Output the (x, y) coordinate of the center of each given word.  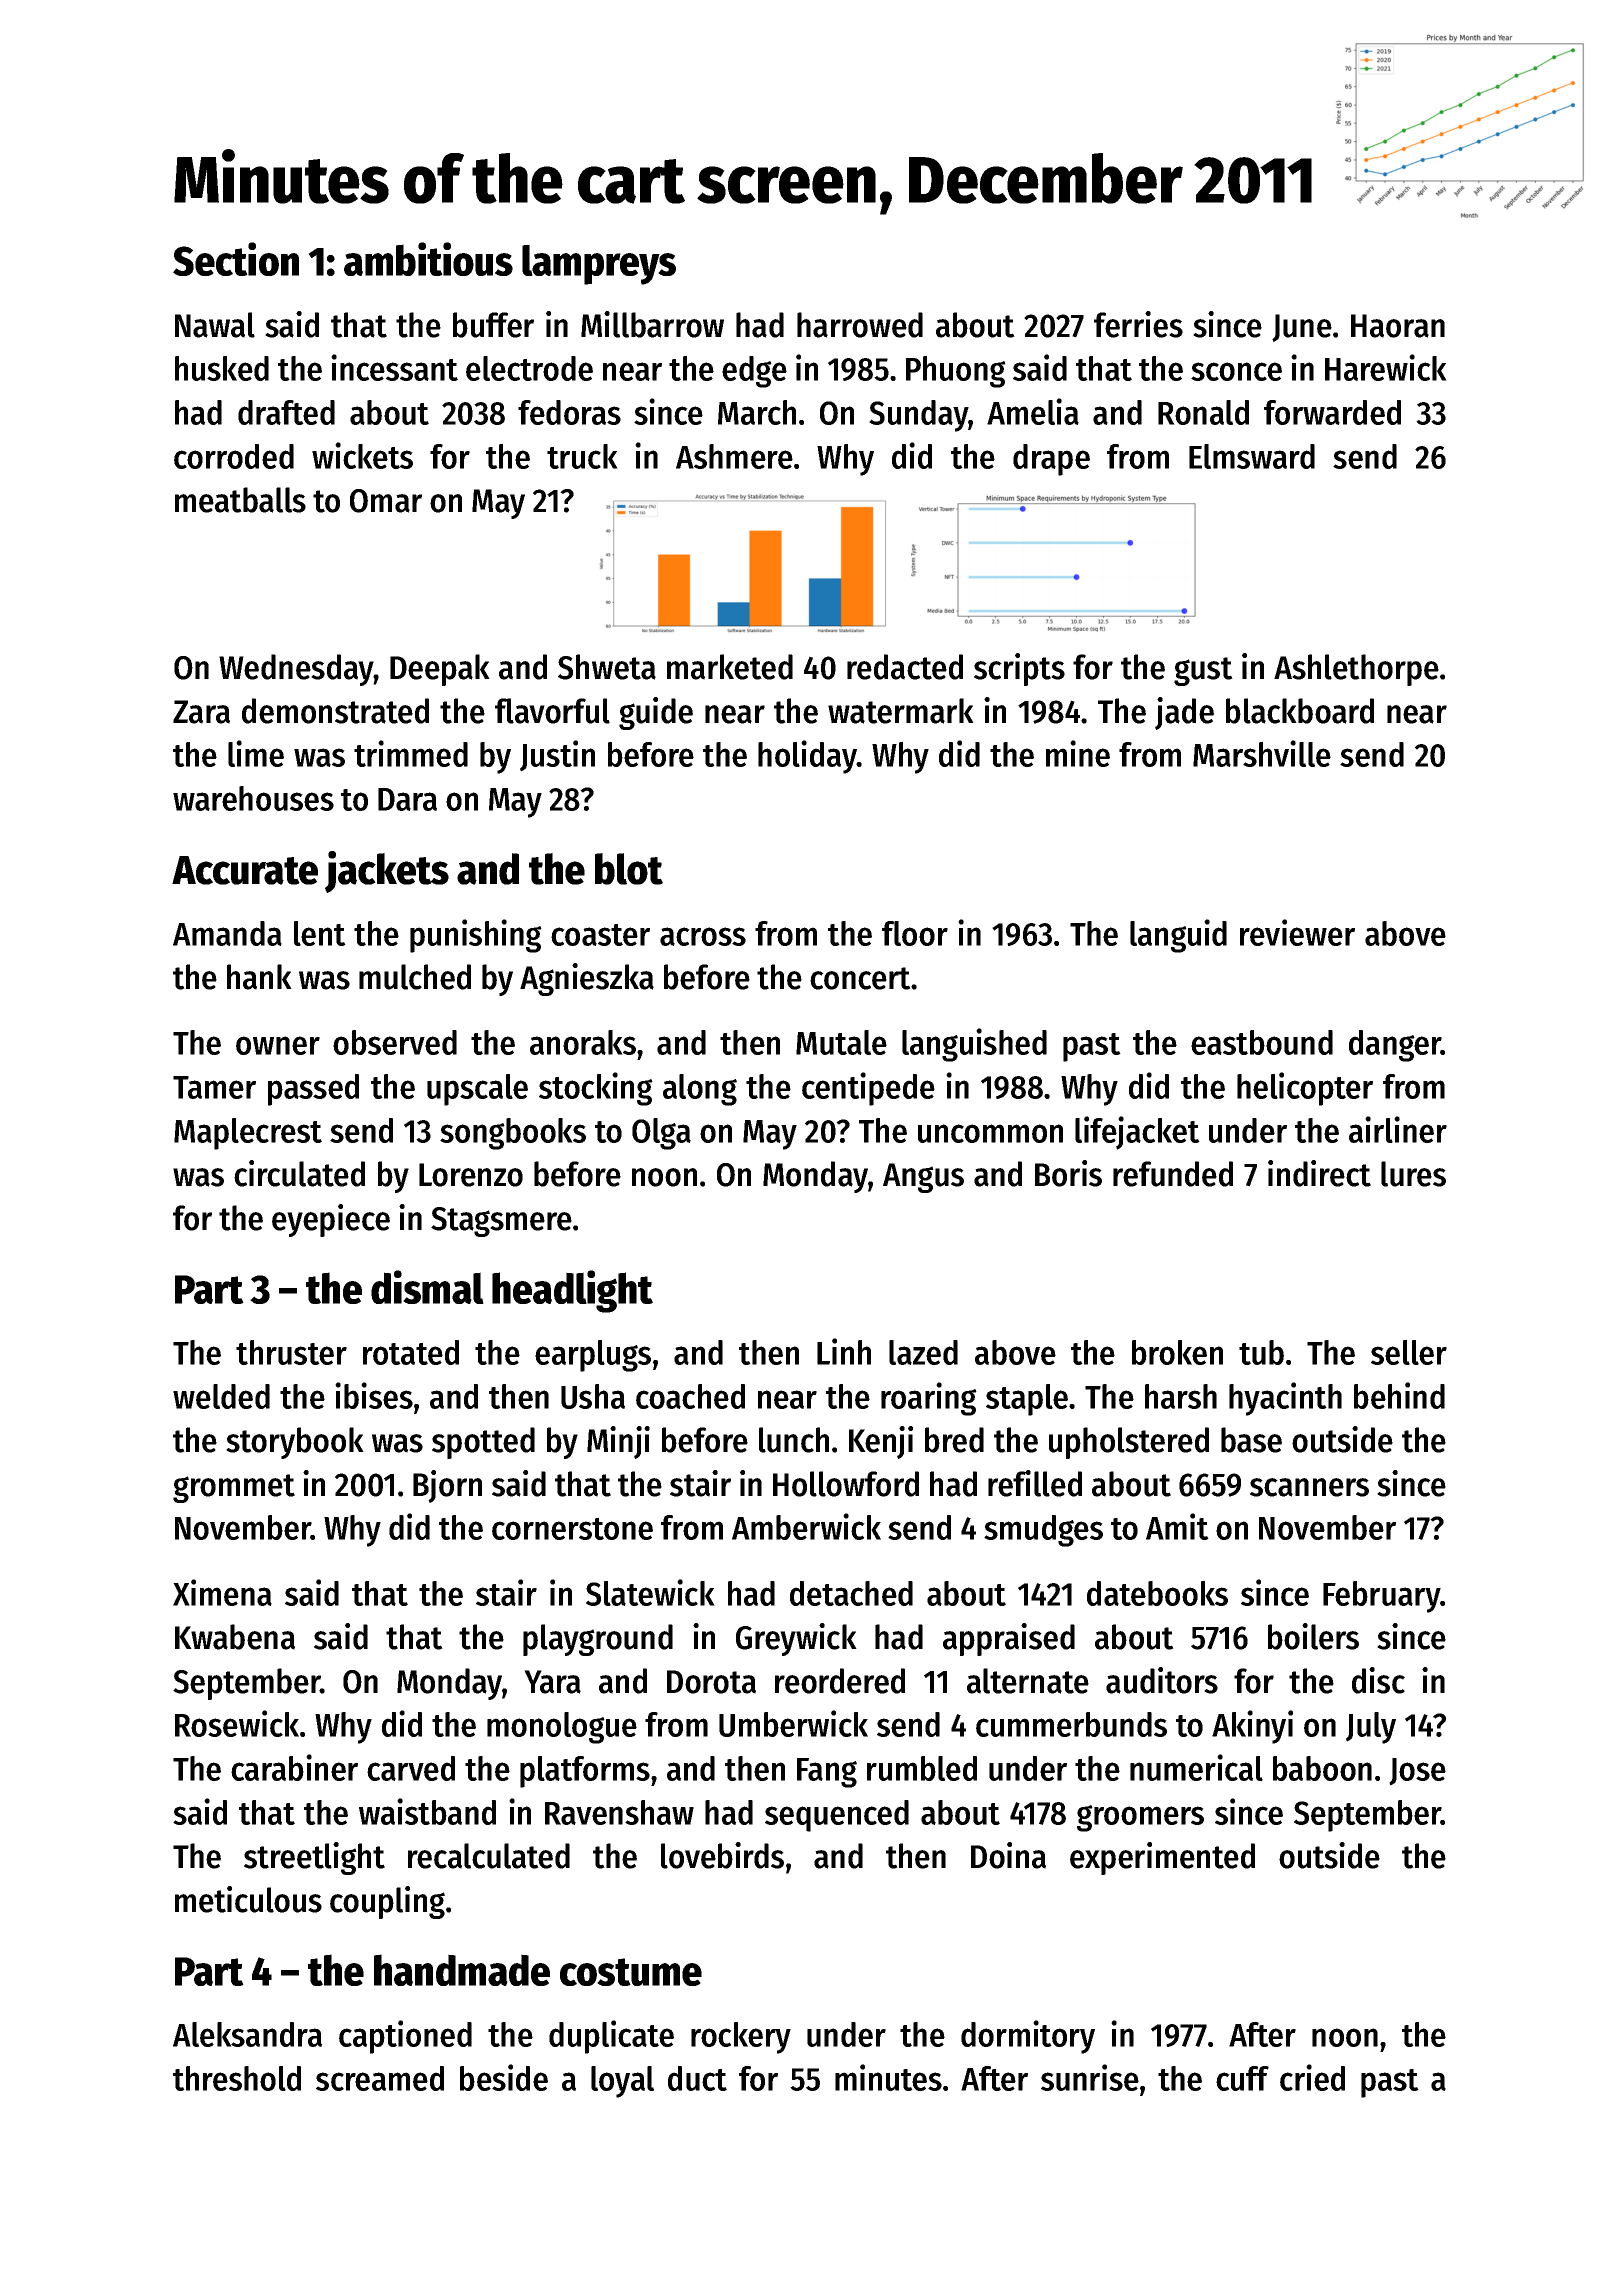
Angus (923, 1178)
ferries (1138, 324)
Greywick (796, 1639)
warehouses (253, 798)
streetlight (314, 1858)
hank (259, 977)
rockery (741, 2038)
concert (860, 978)
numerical (1196, 1767)
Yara (552, 1682)
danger (1395, 1046)
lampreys (599, 264)
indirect (1319, 1173)
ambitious (428, 259)
